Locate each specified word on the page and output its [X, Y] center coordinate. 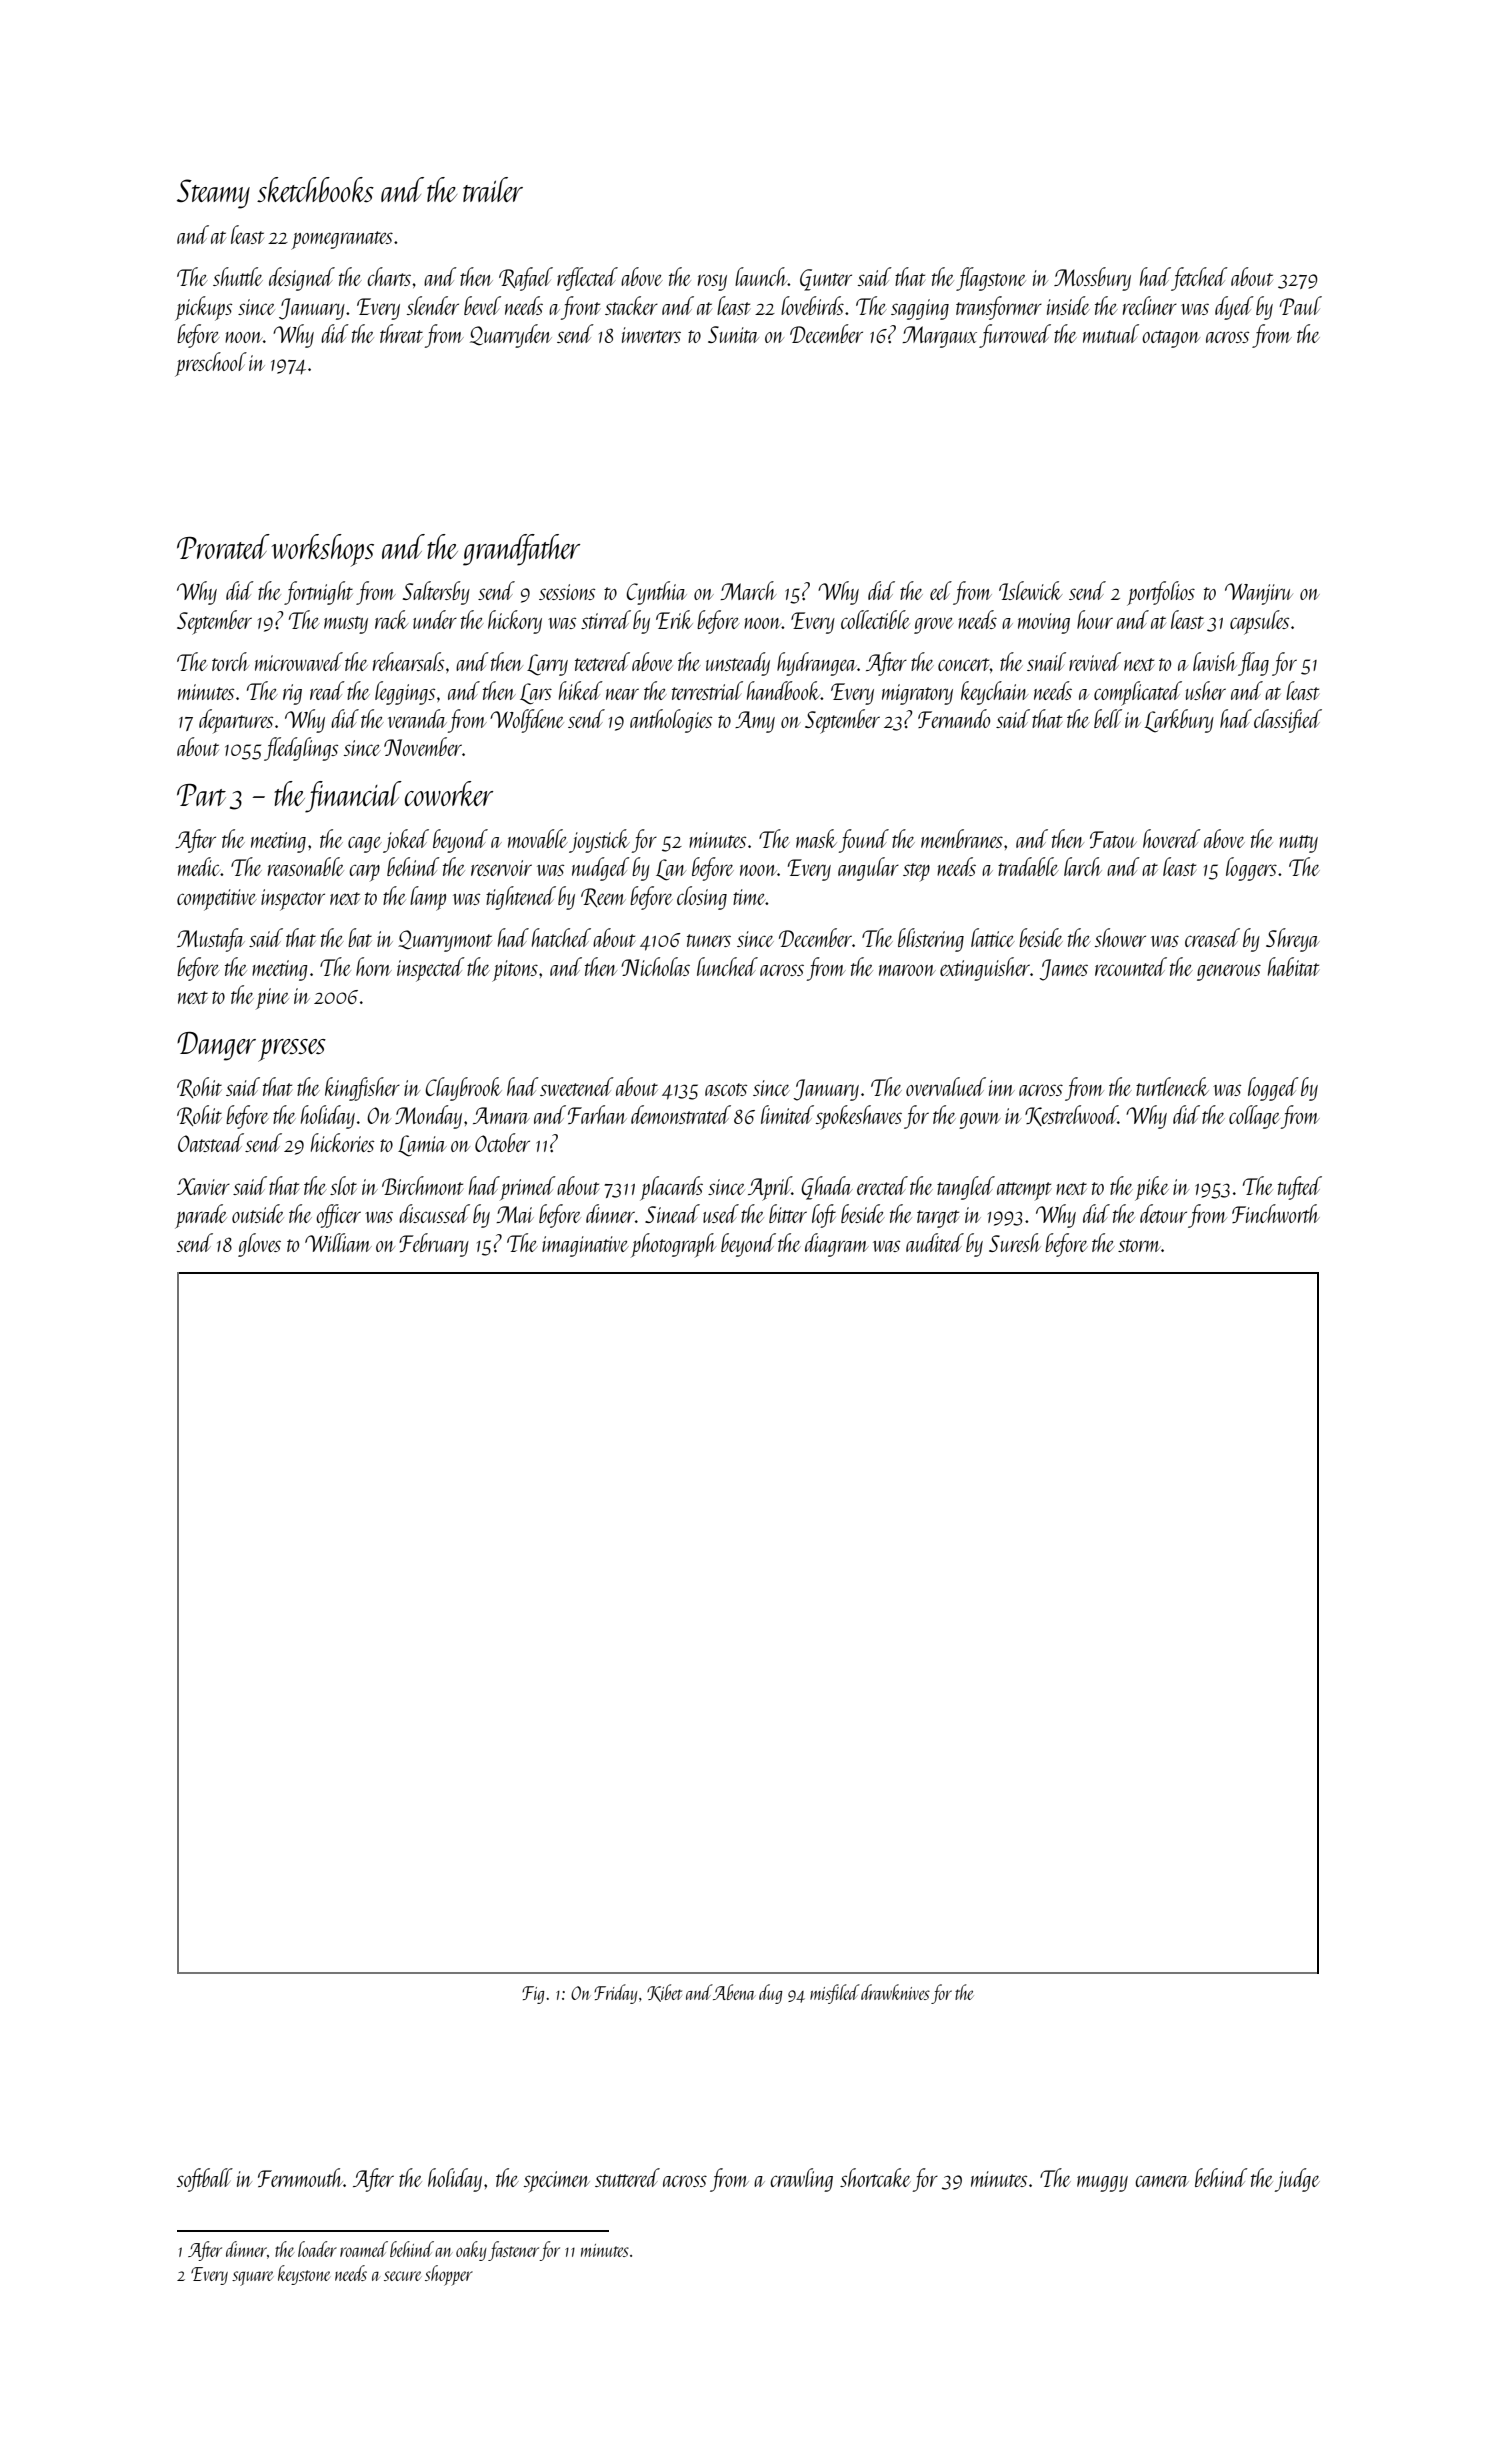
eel [941, 590]
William [338, 1242]
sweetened [577, 1086]
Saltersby [436, 593]
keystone [304, 2275]
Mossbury [1092, 279]
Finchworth [1276, 1213]
